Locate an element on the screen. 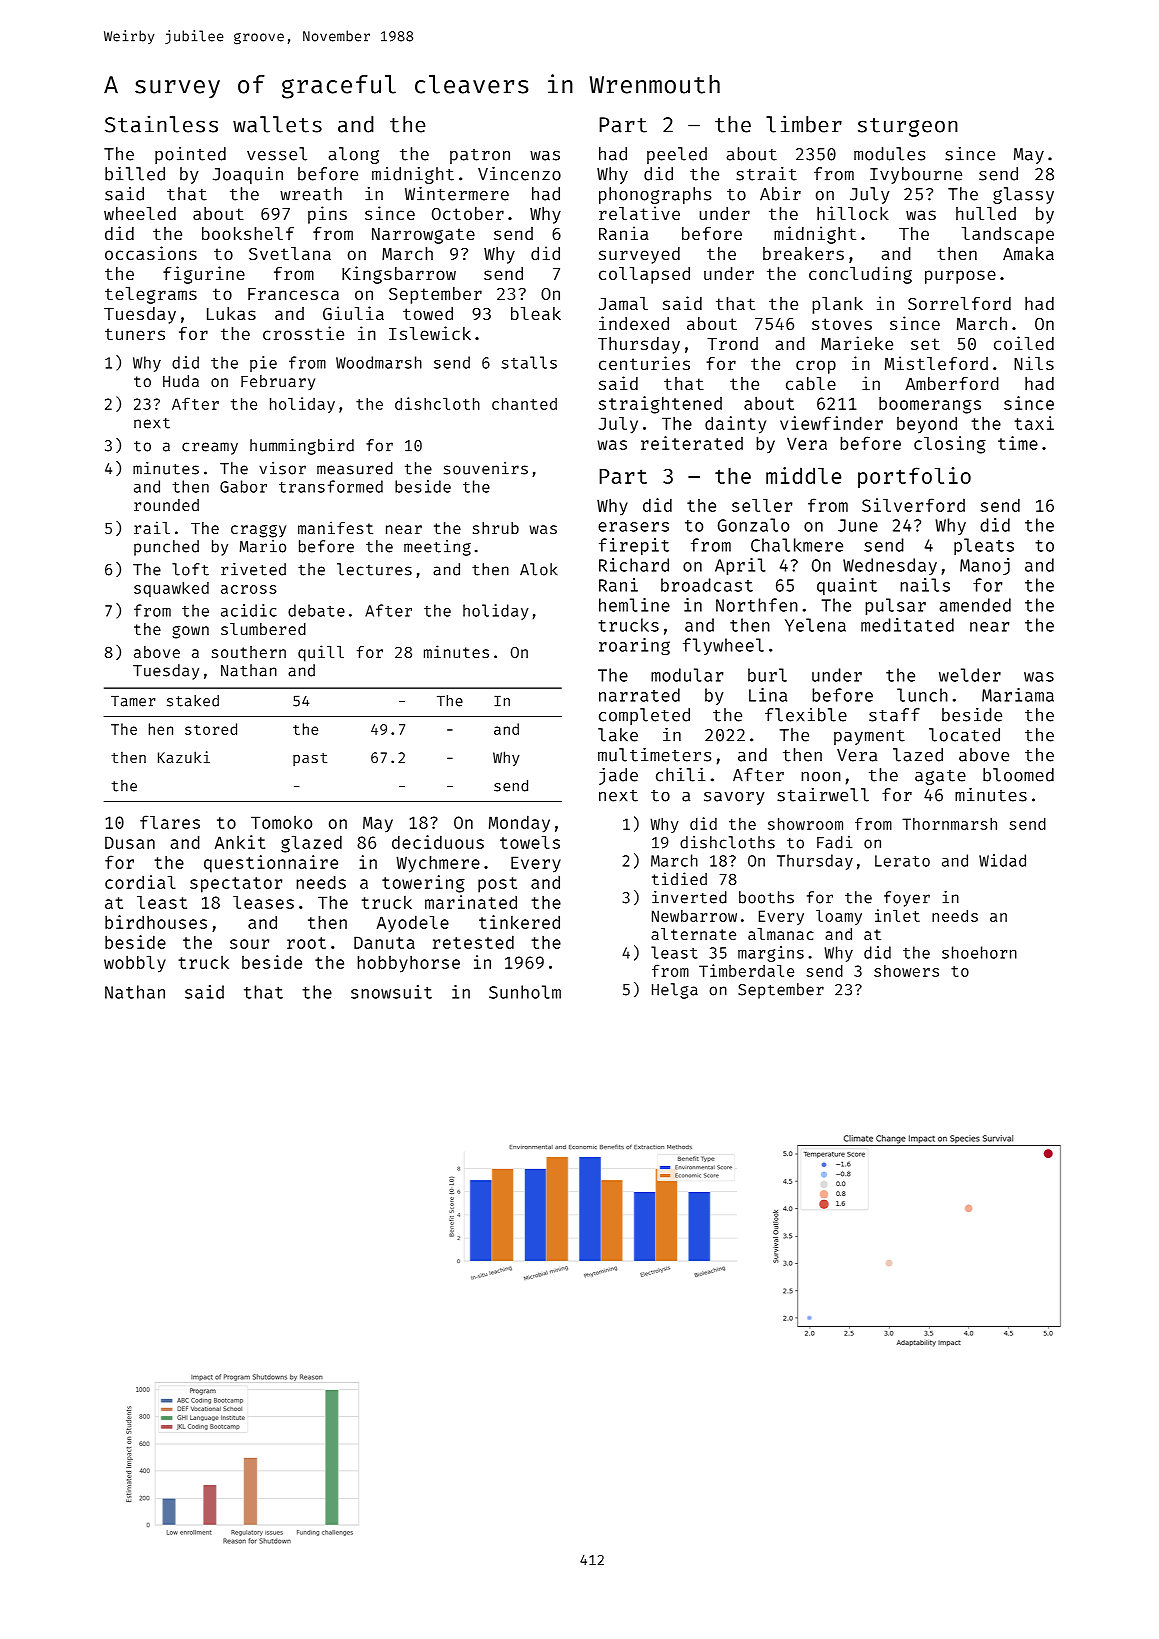 Image resolution: width=1159 pixels, height=1639 pixels. peeled is located at coordinates (677, 155).
